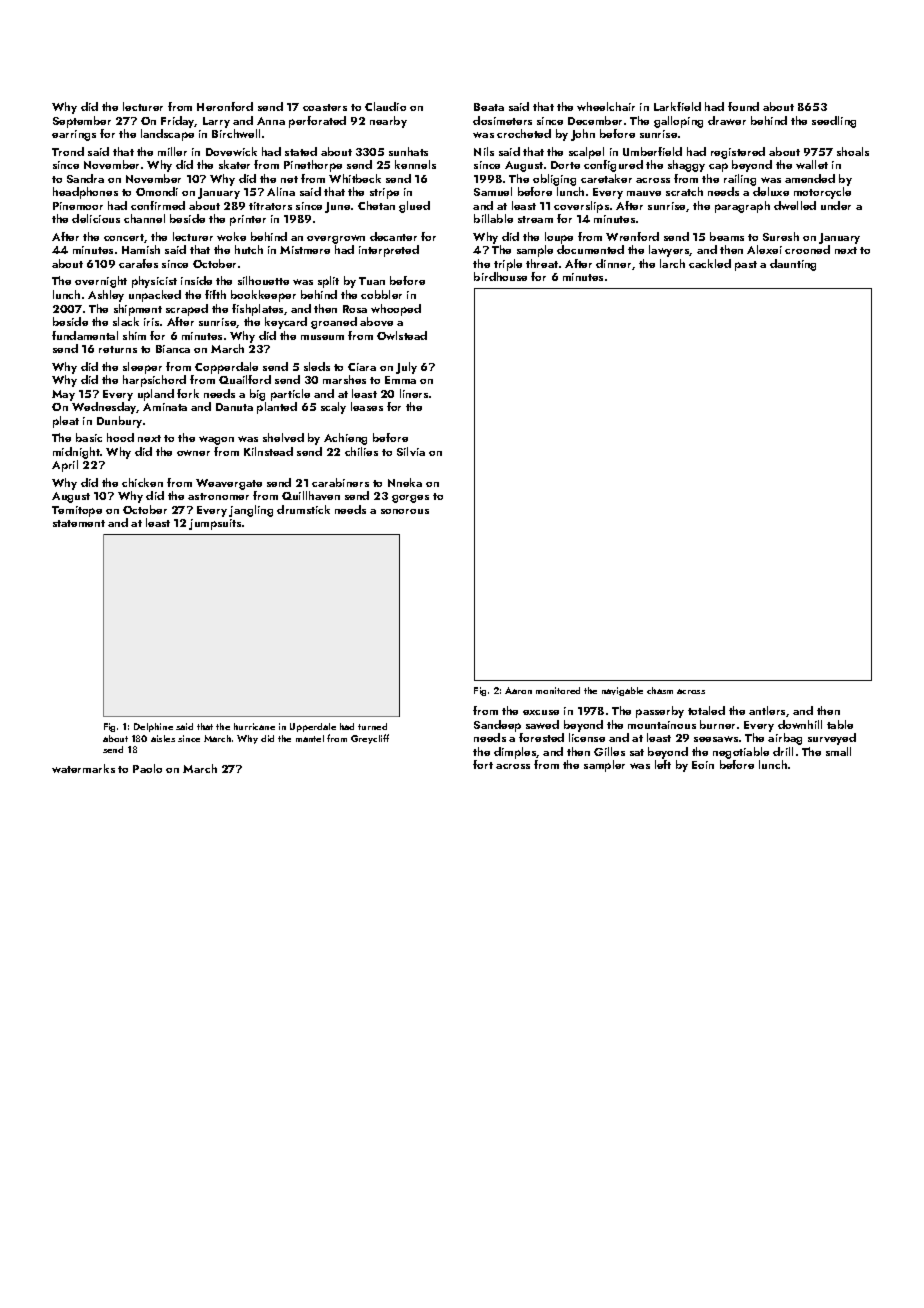  Describe the element at coordinates (746, 266) in the screenshot. I see `past` at that location.
